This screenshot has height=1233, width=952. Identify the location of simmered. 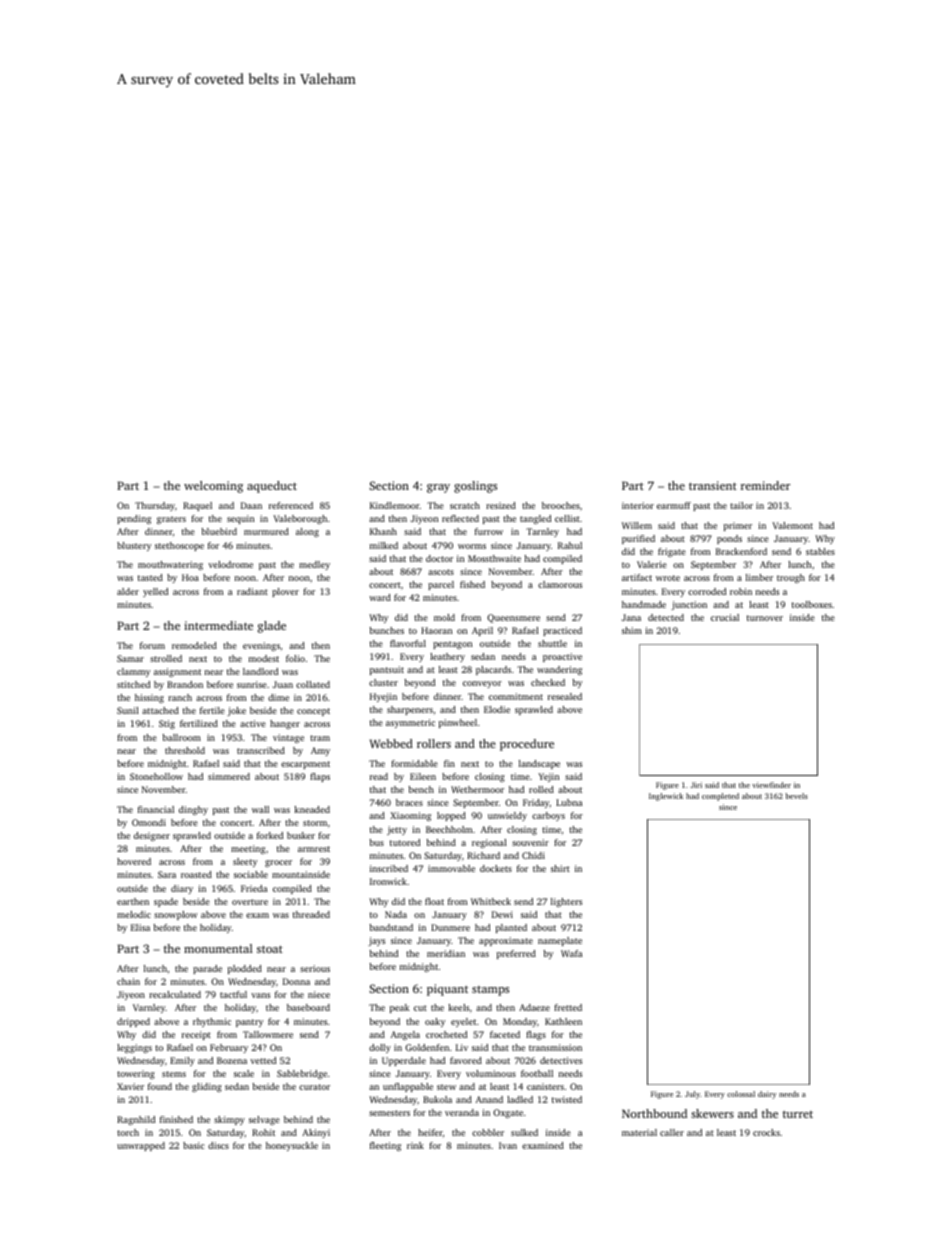
(229, 776).
